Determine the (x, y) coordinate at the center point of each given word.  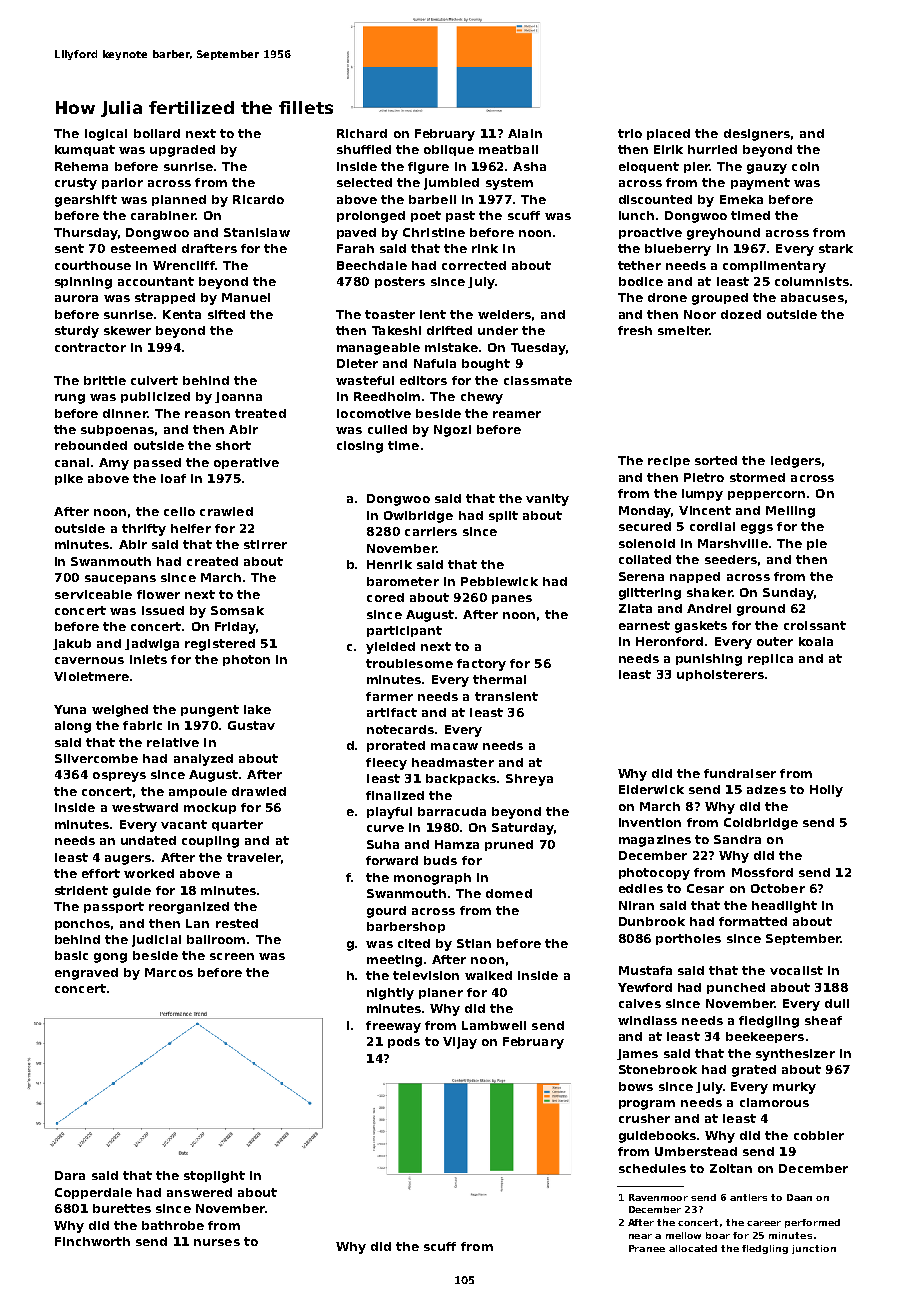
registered (220, 645)
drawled (259, 791)
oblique (449, 150)
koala (816, 641)
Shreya (529, 780)
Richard (362, 133)
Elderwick (651, 789)
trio (630, 133)
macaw (454, 746)
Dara (70, 1175)
